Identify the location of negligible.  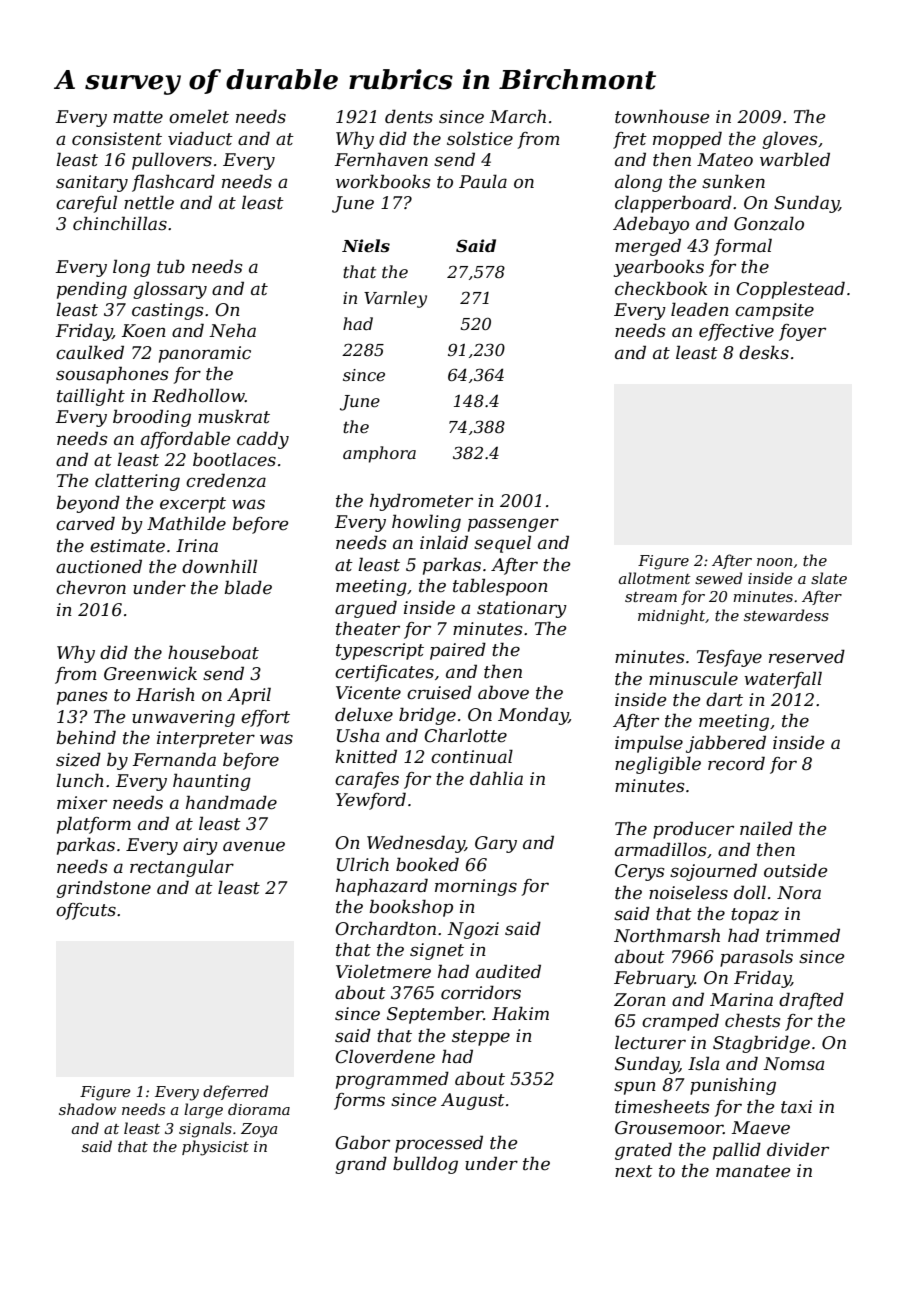
(658, 765).
